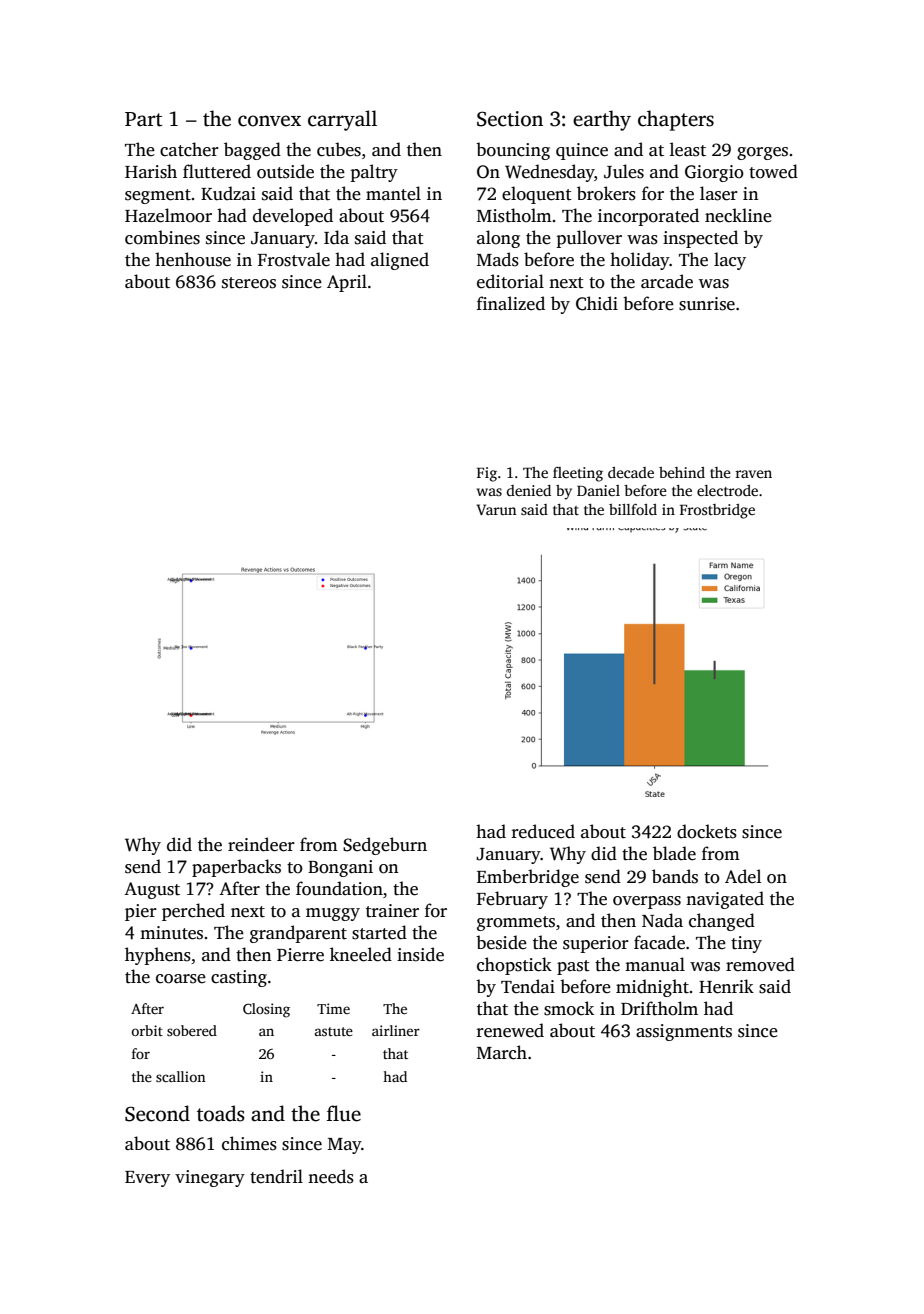 The image size is (924, 1314). What do you see at coordinates (342, 120) in the screenshot?
I see `carryall` at bounding box center [342, 120].
